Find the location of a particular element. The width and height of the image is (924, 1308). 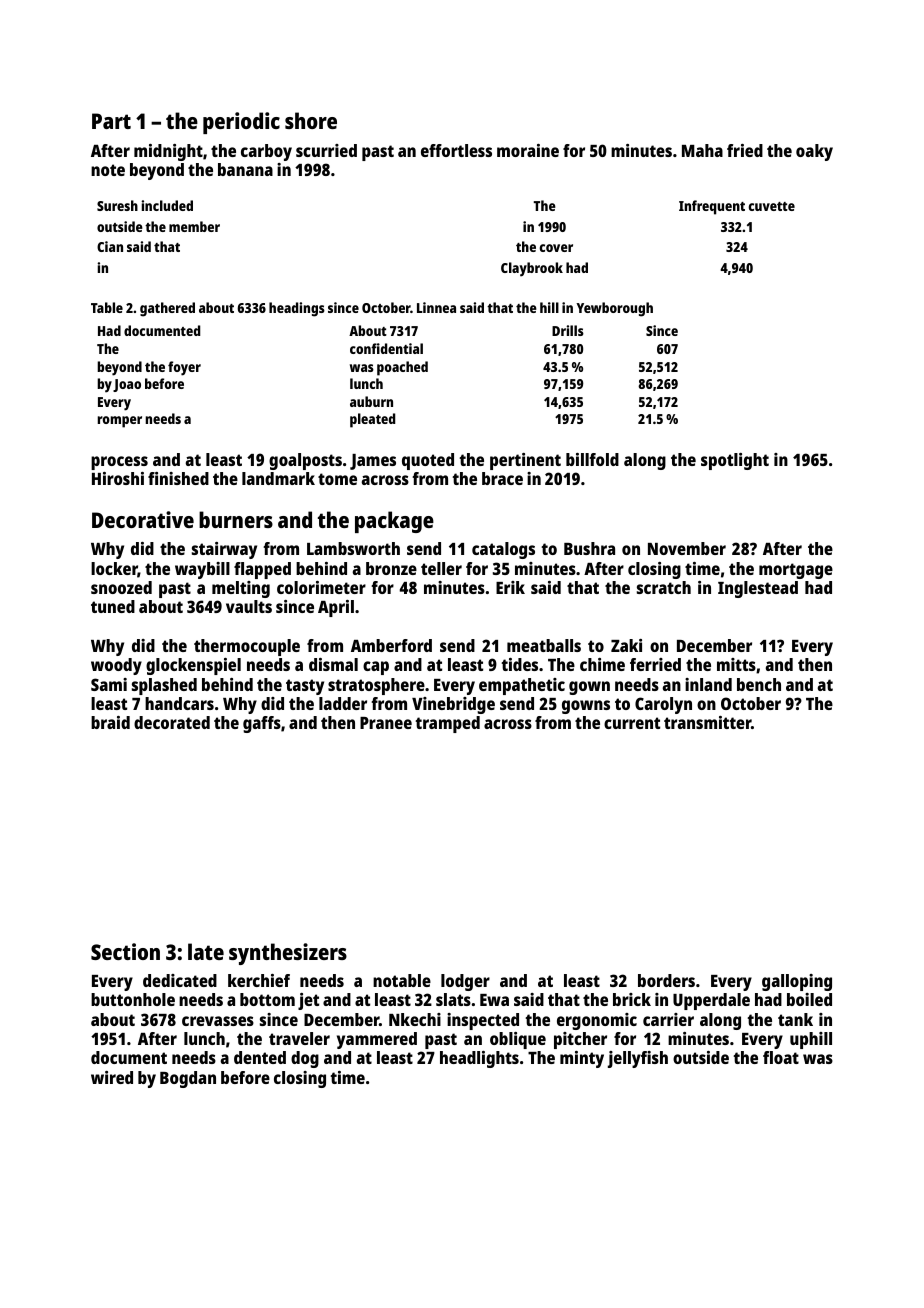

quoted is located at coordinates (428, 461).
